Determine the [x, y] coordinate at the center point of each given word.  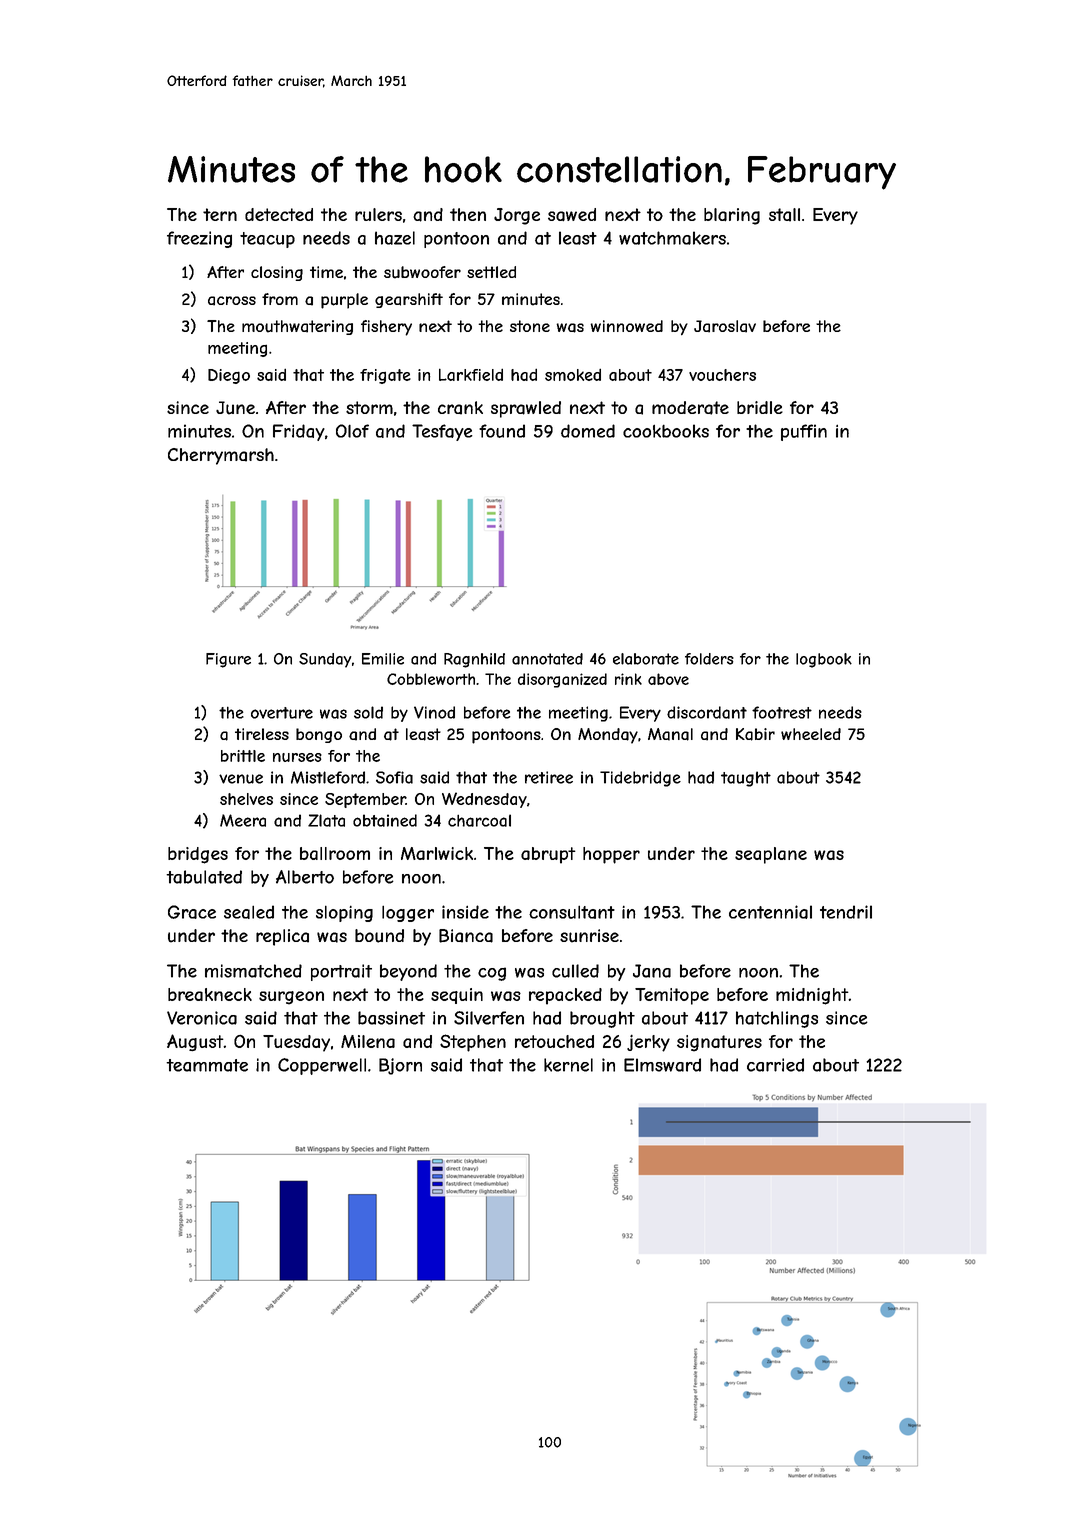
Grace [192, 912]
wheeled [811, 734]
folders [709, 659]
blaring [732, 216]
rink [628, 679]
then [468, 214]
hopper [611, 855]
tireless [262, 734]
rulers [378, 214]
